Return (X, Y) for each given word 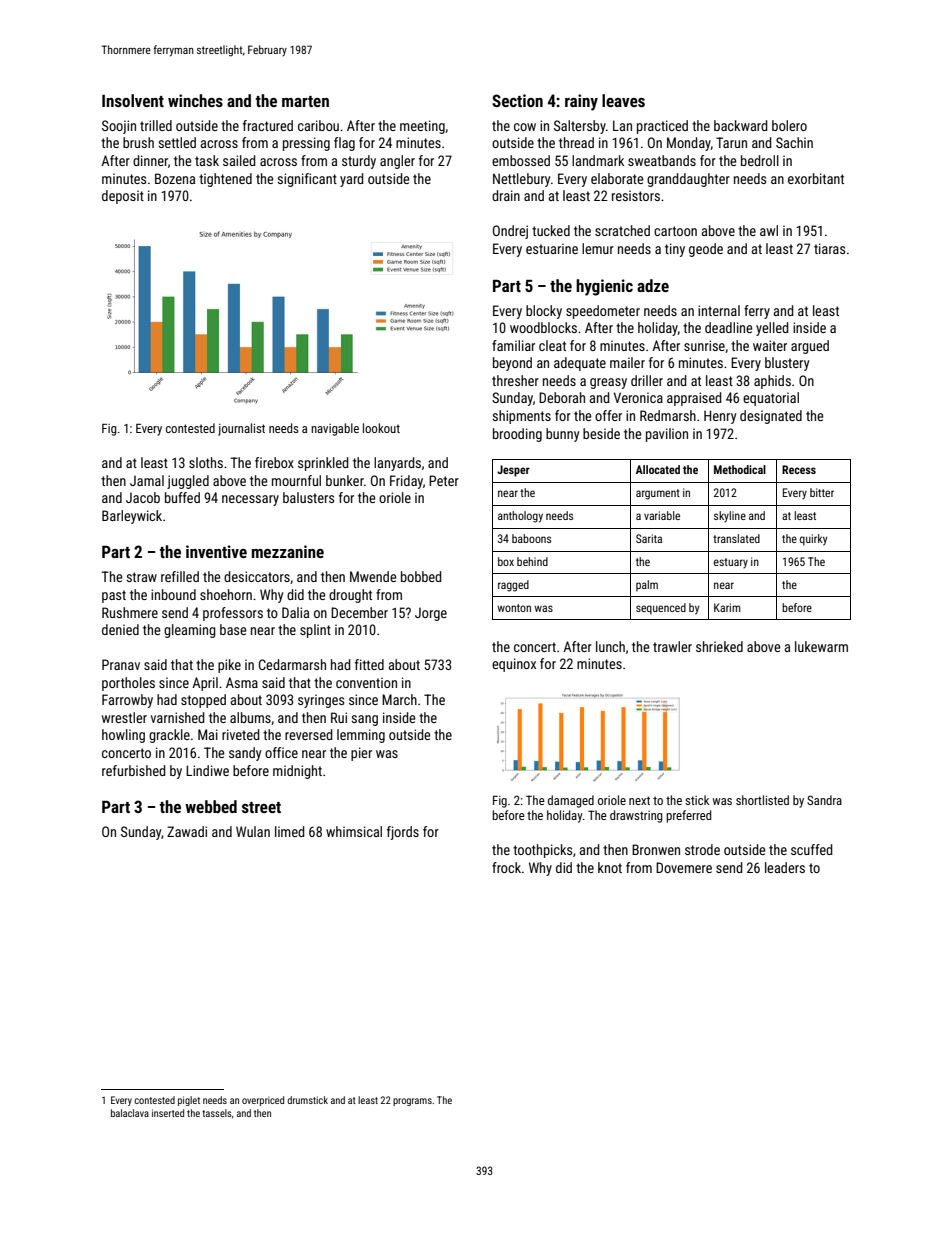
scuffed (812, 849)
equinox (514, 665)
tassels (217, 1113)
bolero (789, 125)
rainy (581, 102)
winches (195, 100)
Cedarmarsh (292, 664)
